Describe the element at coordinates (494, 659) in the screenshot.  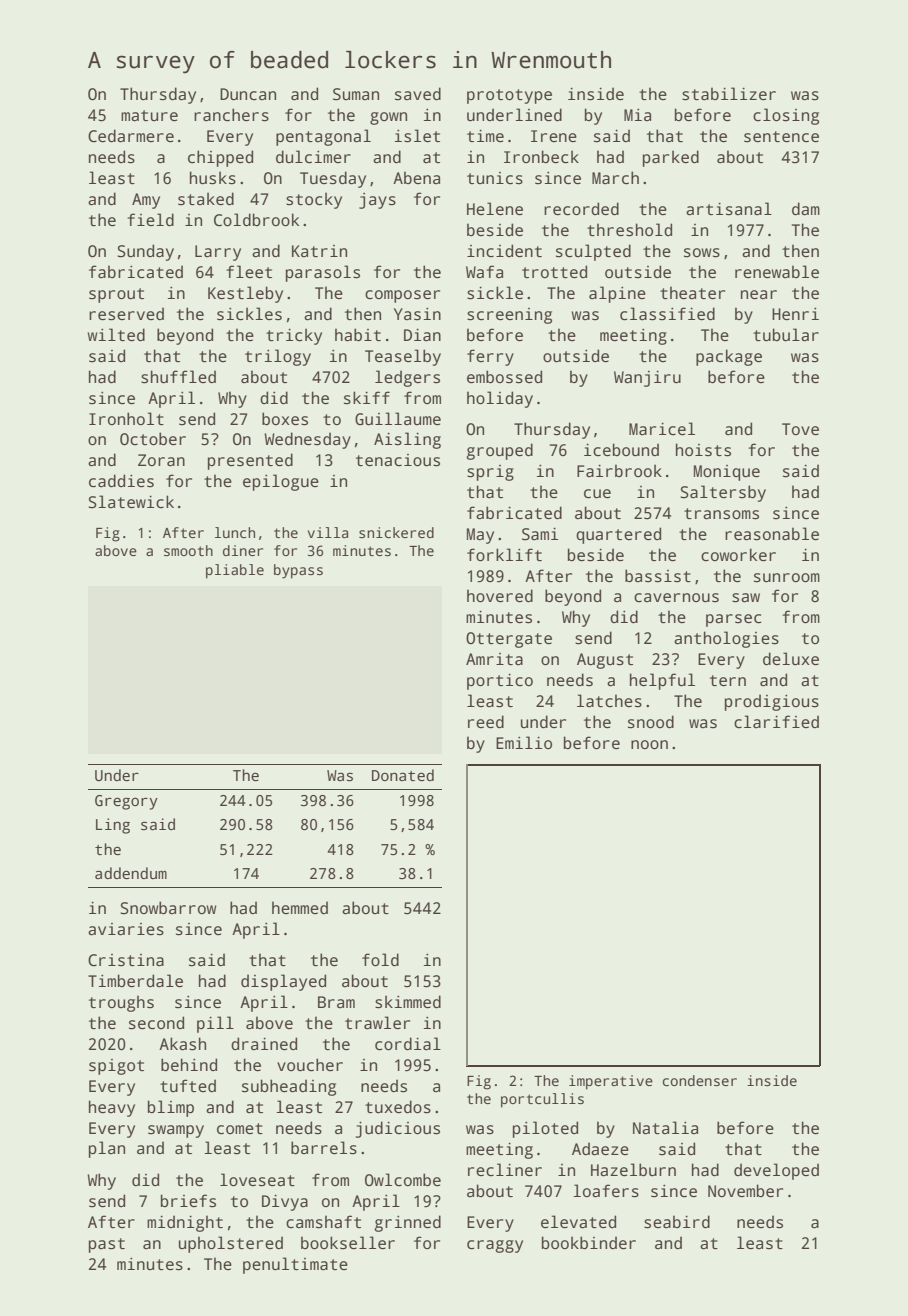
I see `Amrita` at that location.
